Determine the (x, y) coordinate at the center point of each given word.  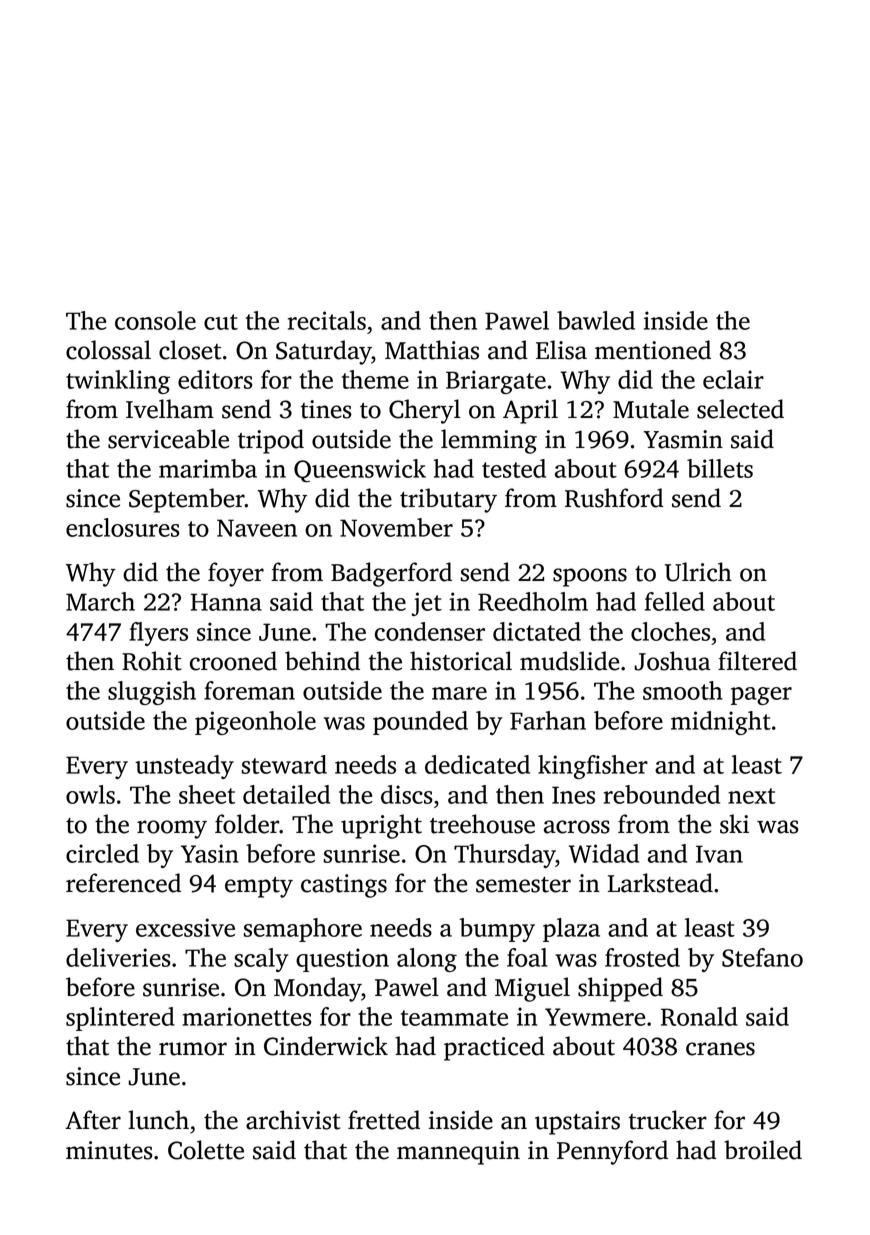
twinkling (118, 382)
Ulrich (698, 572)
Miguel (532, 989)
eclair (733, 379)
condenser (430, 631)
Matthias (432, 350)
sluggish (152, 693)
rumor (193, 1049)
